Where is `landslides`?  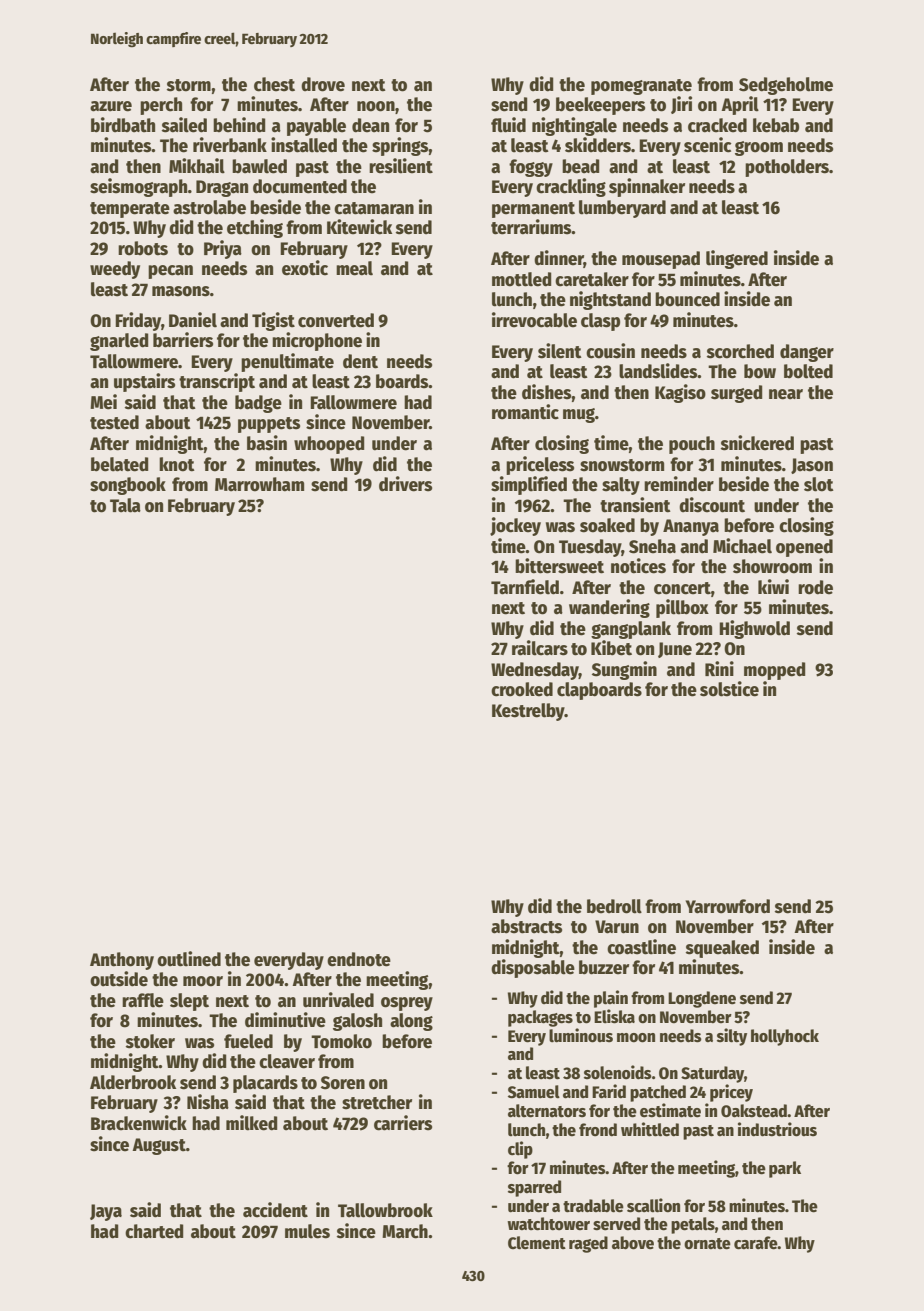 landslides is located at coordinates (658, 371).
